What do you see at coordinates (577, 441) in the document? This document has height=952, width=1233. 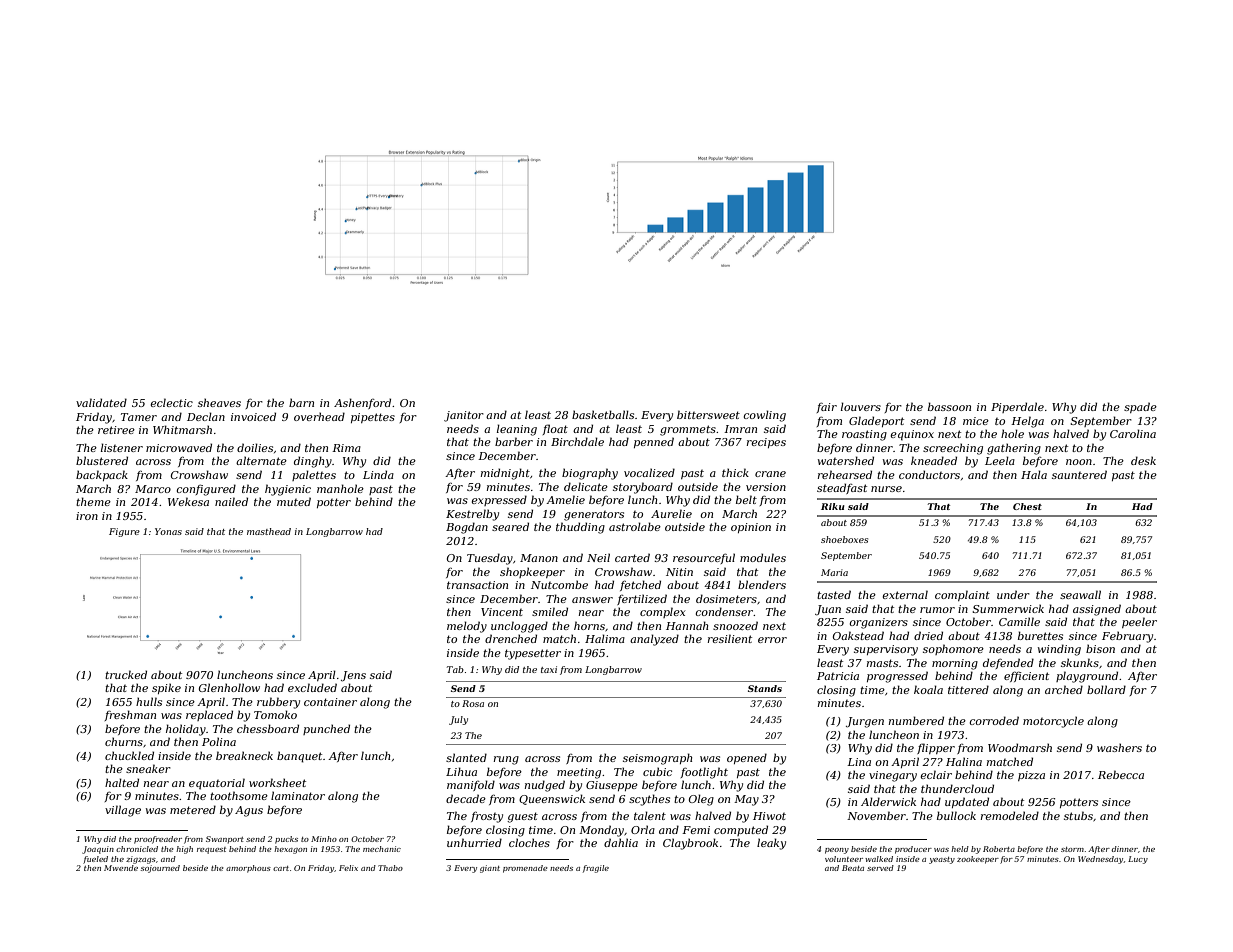 I see `Birchdale` at bounding box center [577, 441].
